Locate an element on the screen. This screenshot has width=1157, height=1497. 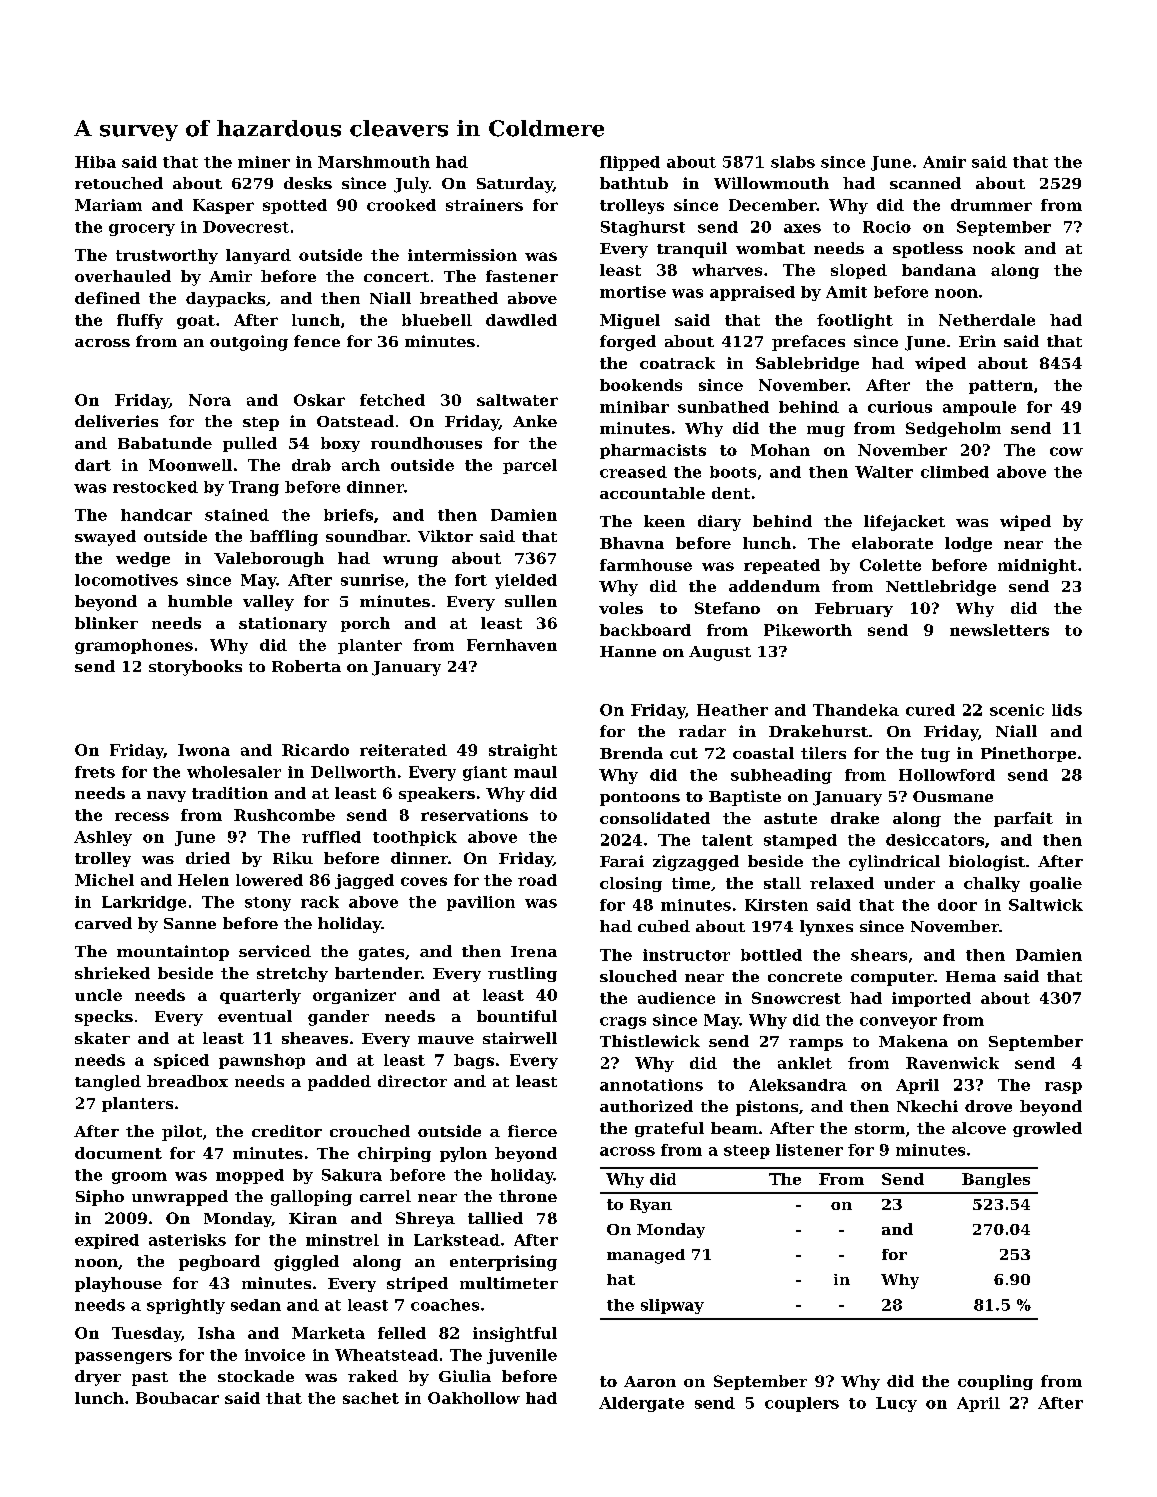
Lucy is located at coordinates (896, 1404).
